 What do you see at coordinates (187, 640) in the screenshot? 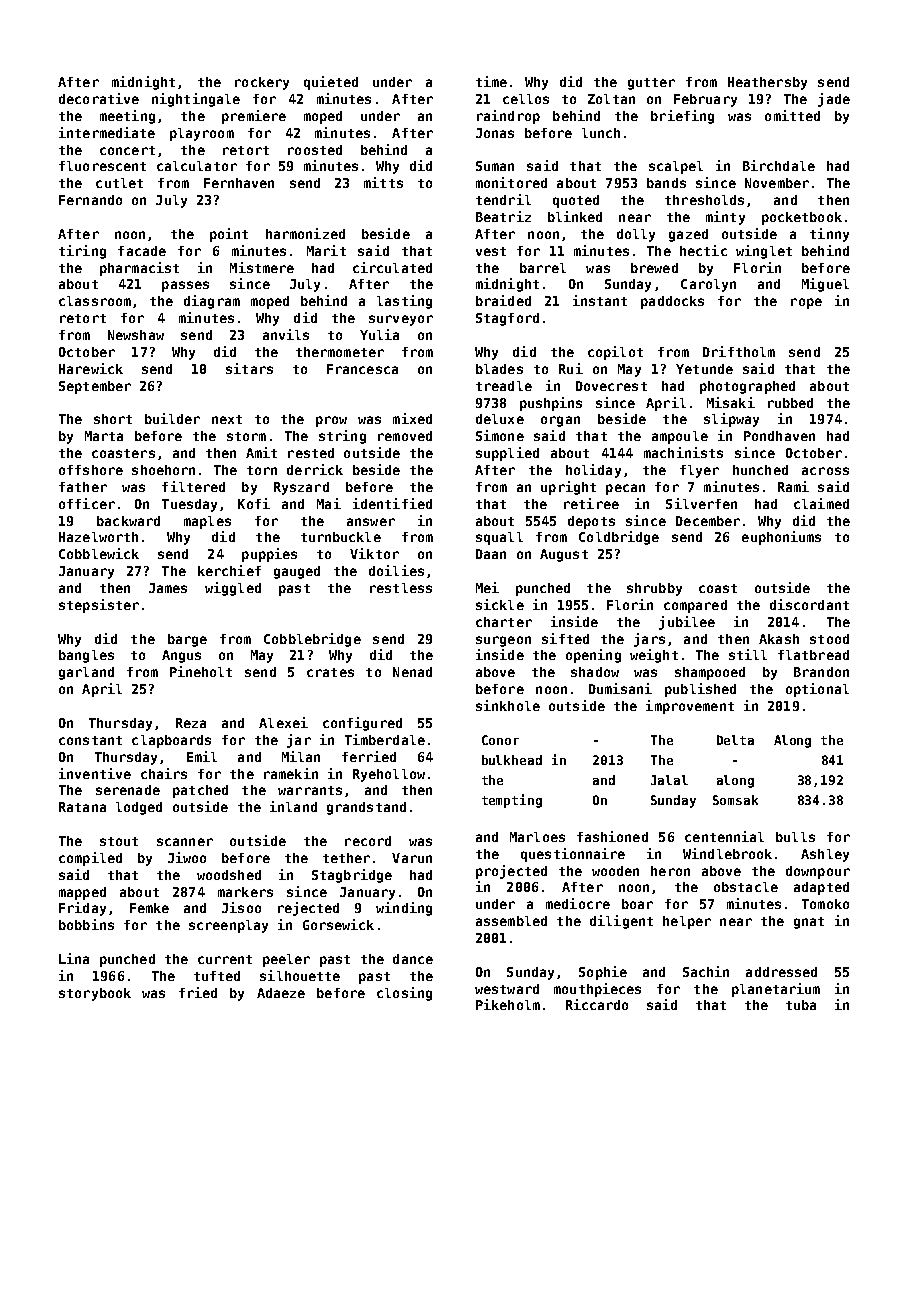
I see `barge` at bounding box center [187, 640].
